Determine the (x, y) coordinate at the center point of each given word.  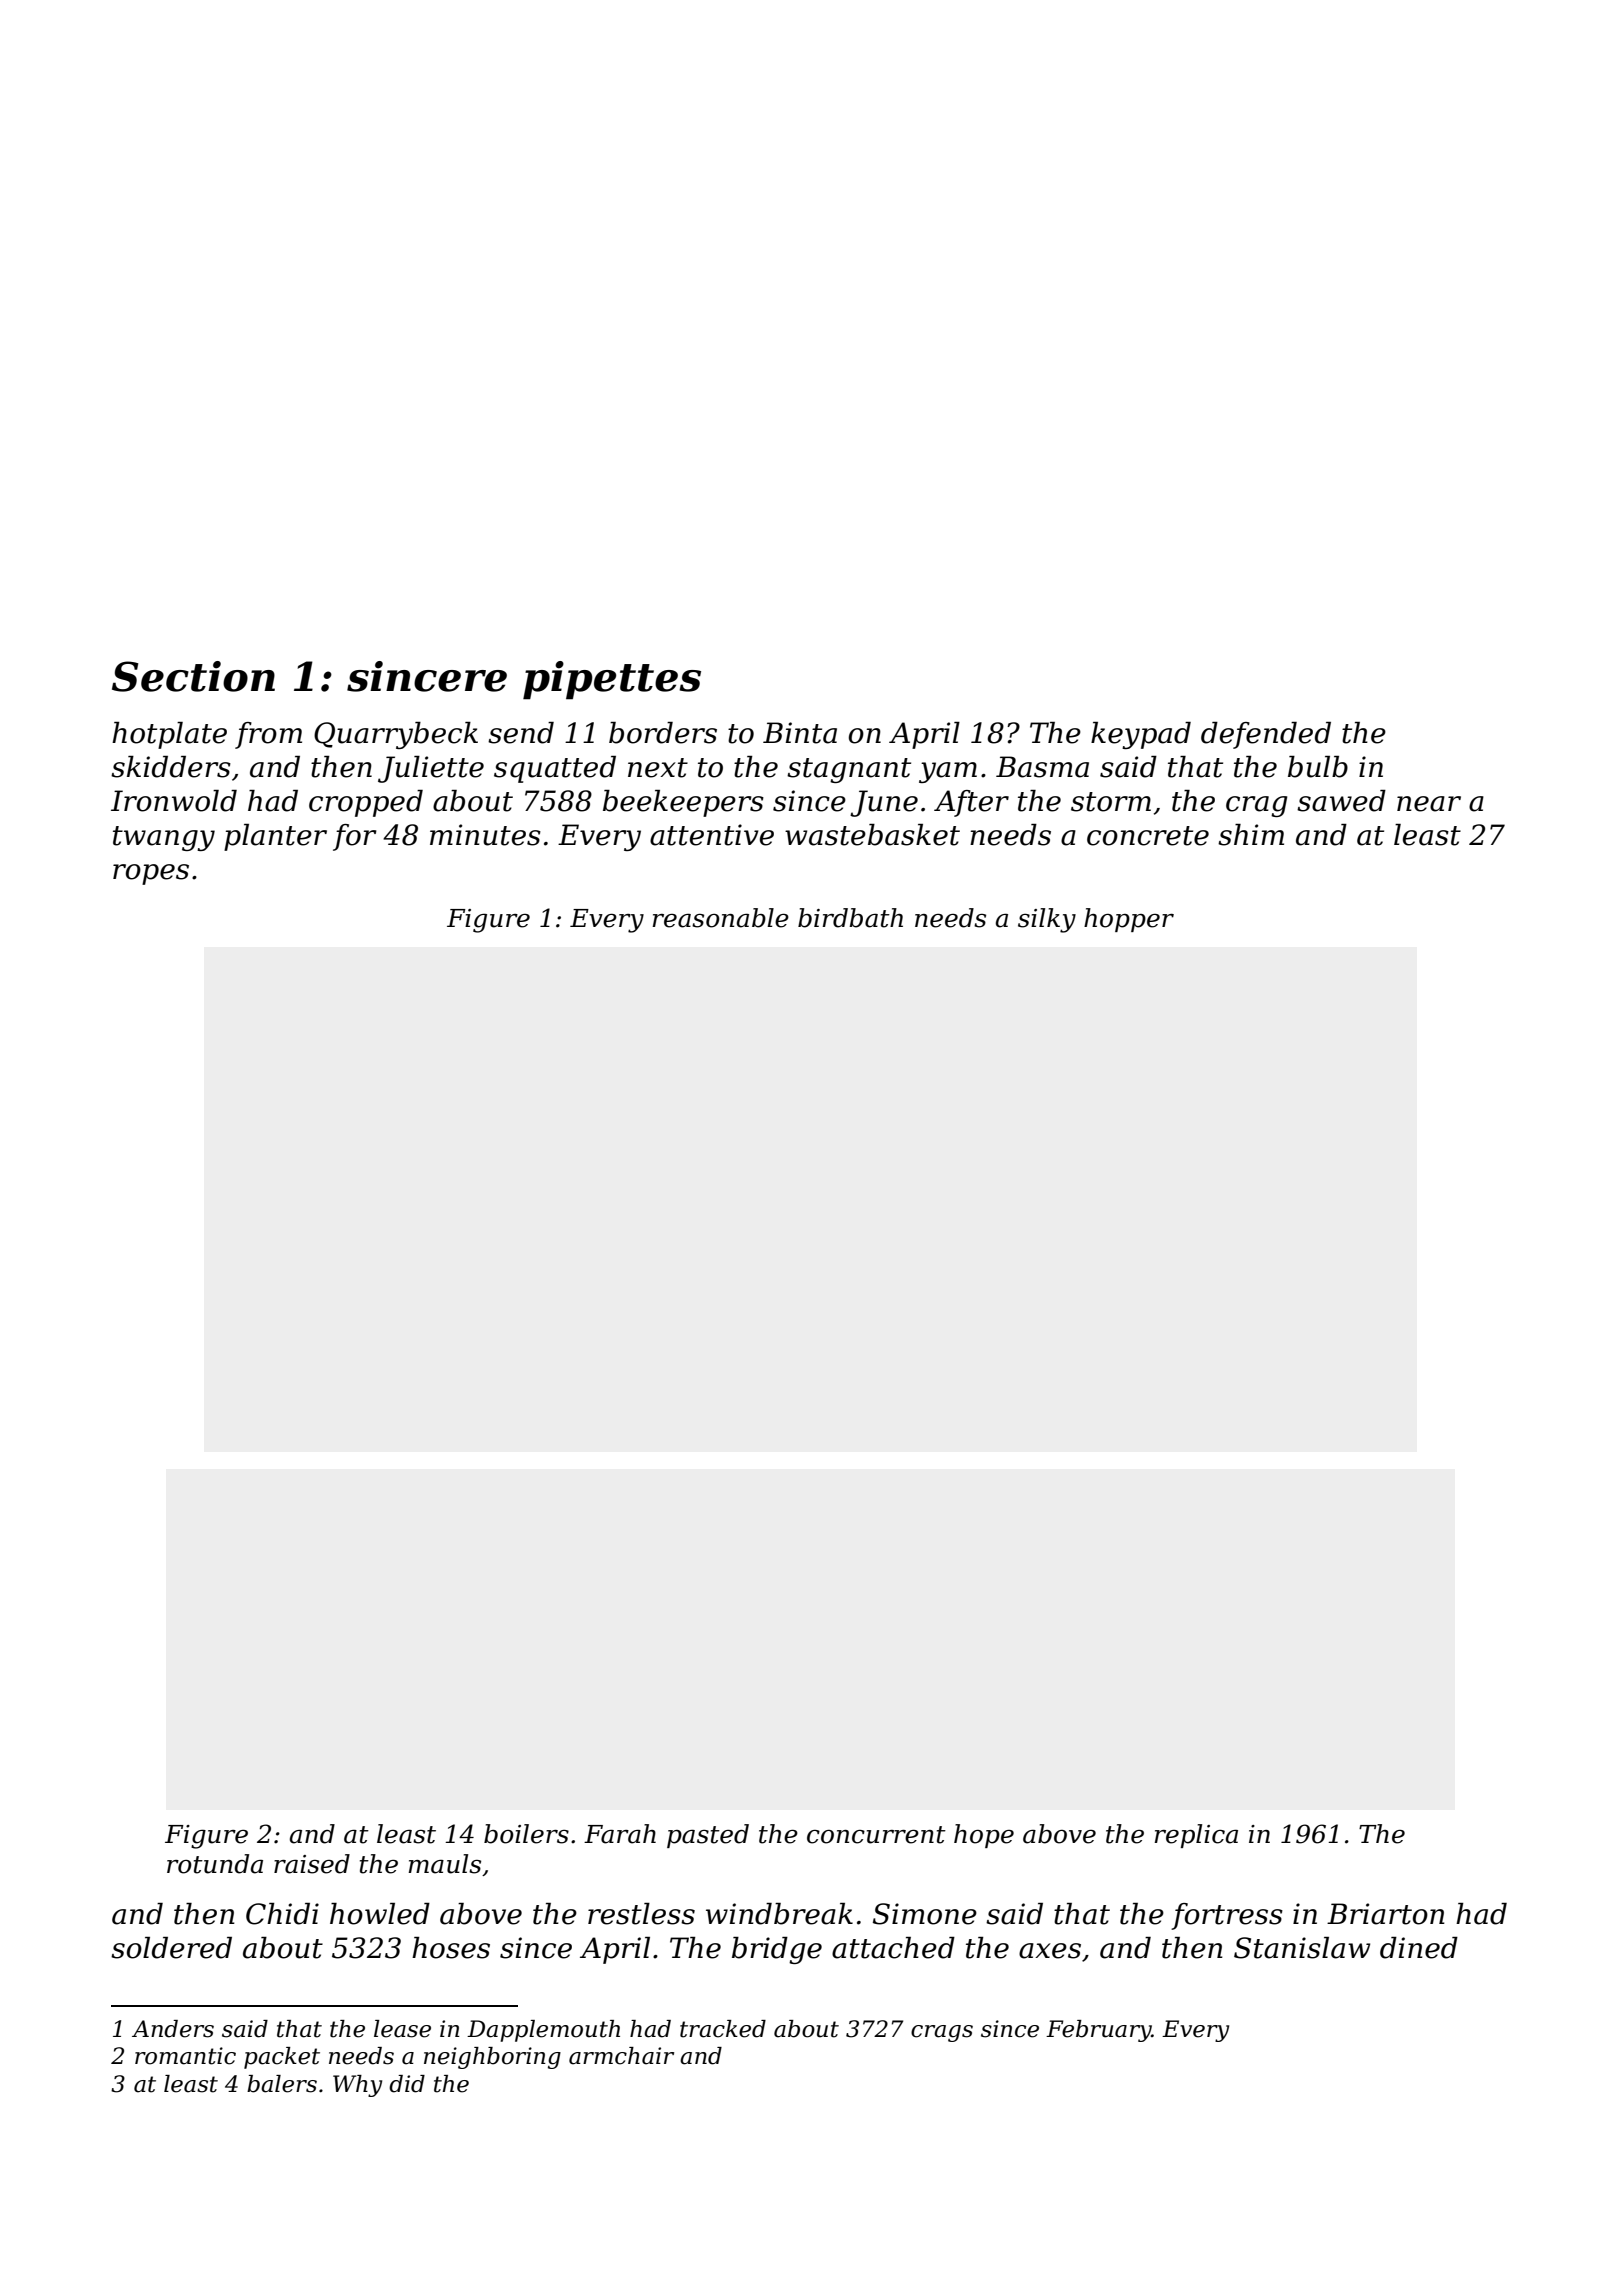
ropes (151, 874)
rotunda (215, 1864)
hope (984, 1836)
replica (1196, 1836)
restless (641, 1914)
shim (1251, 835)
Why (357, 2086)
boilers (526, 1834)
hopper (1129, 920)
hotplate (169, 735)
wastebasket (872, 835)
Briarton (1386, 1914)
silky (1047, 920)
